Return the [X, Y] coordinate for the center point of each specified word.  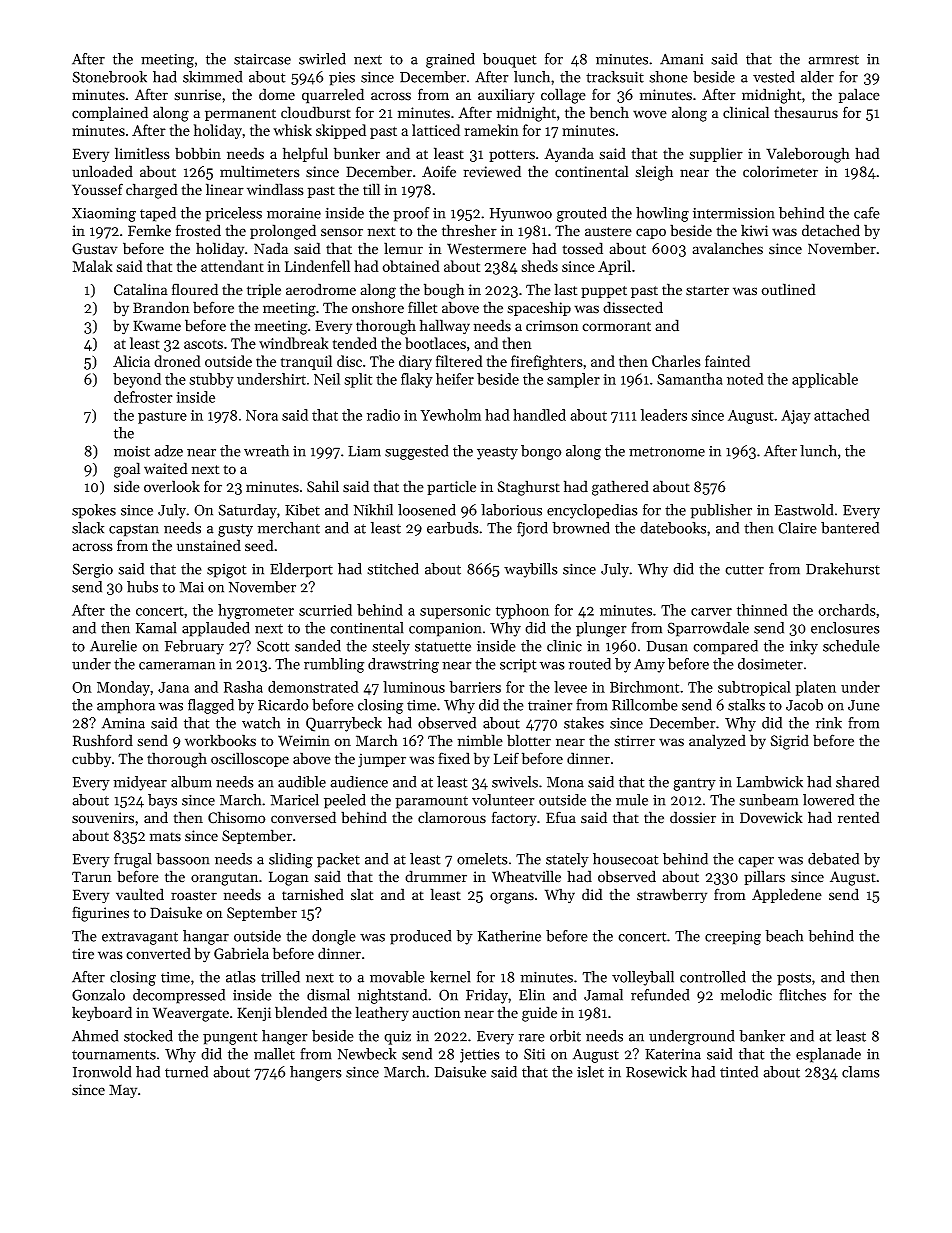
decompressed [179, 996]
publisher [721, 511]
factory [514, 818]
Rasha [243, 687]
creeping [733, 938]
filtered [459, 361]
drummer [436, 876]
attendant [232, 266]
